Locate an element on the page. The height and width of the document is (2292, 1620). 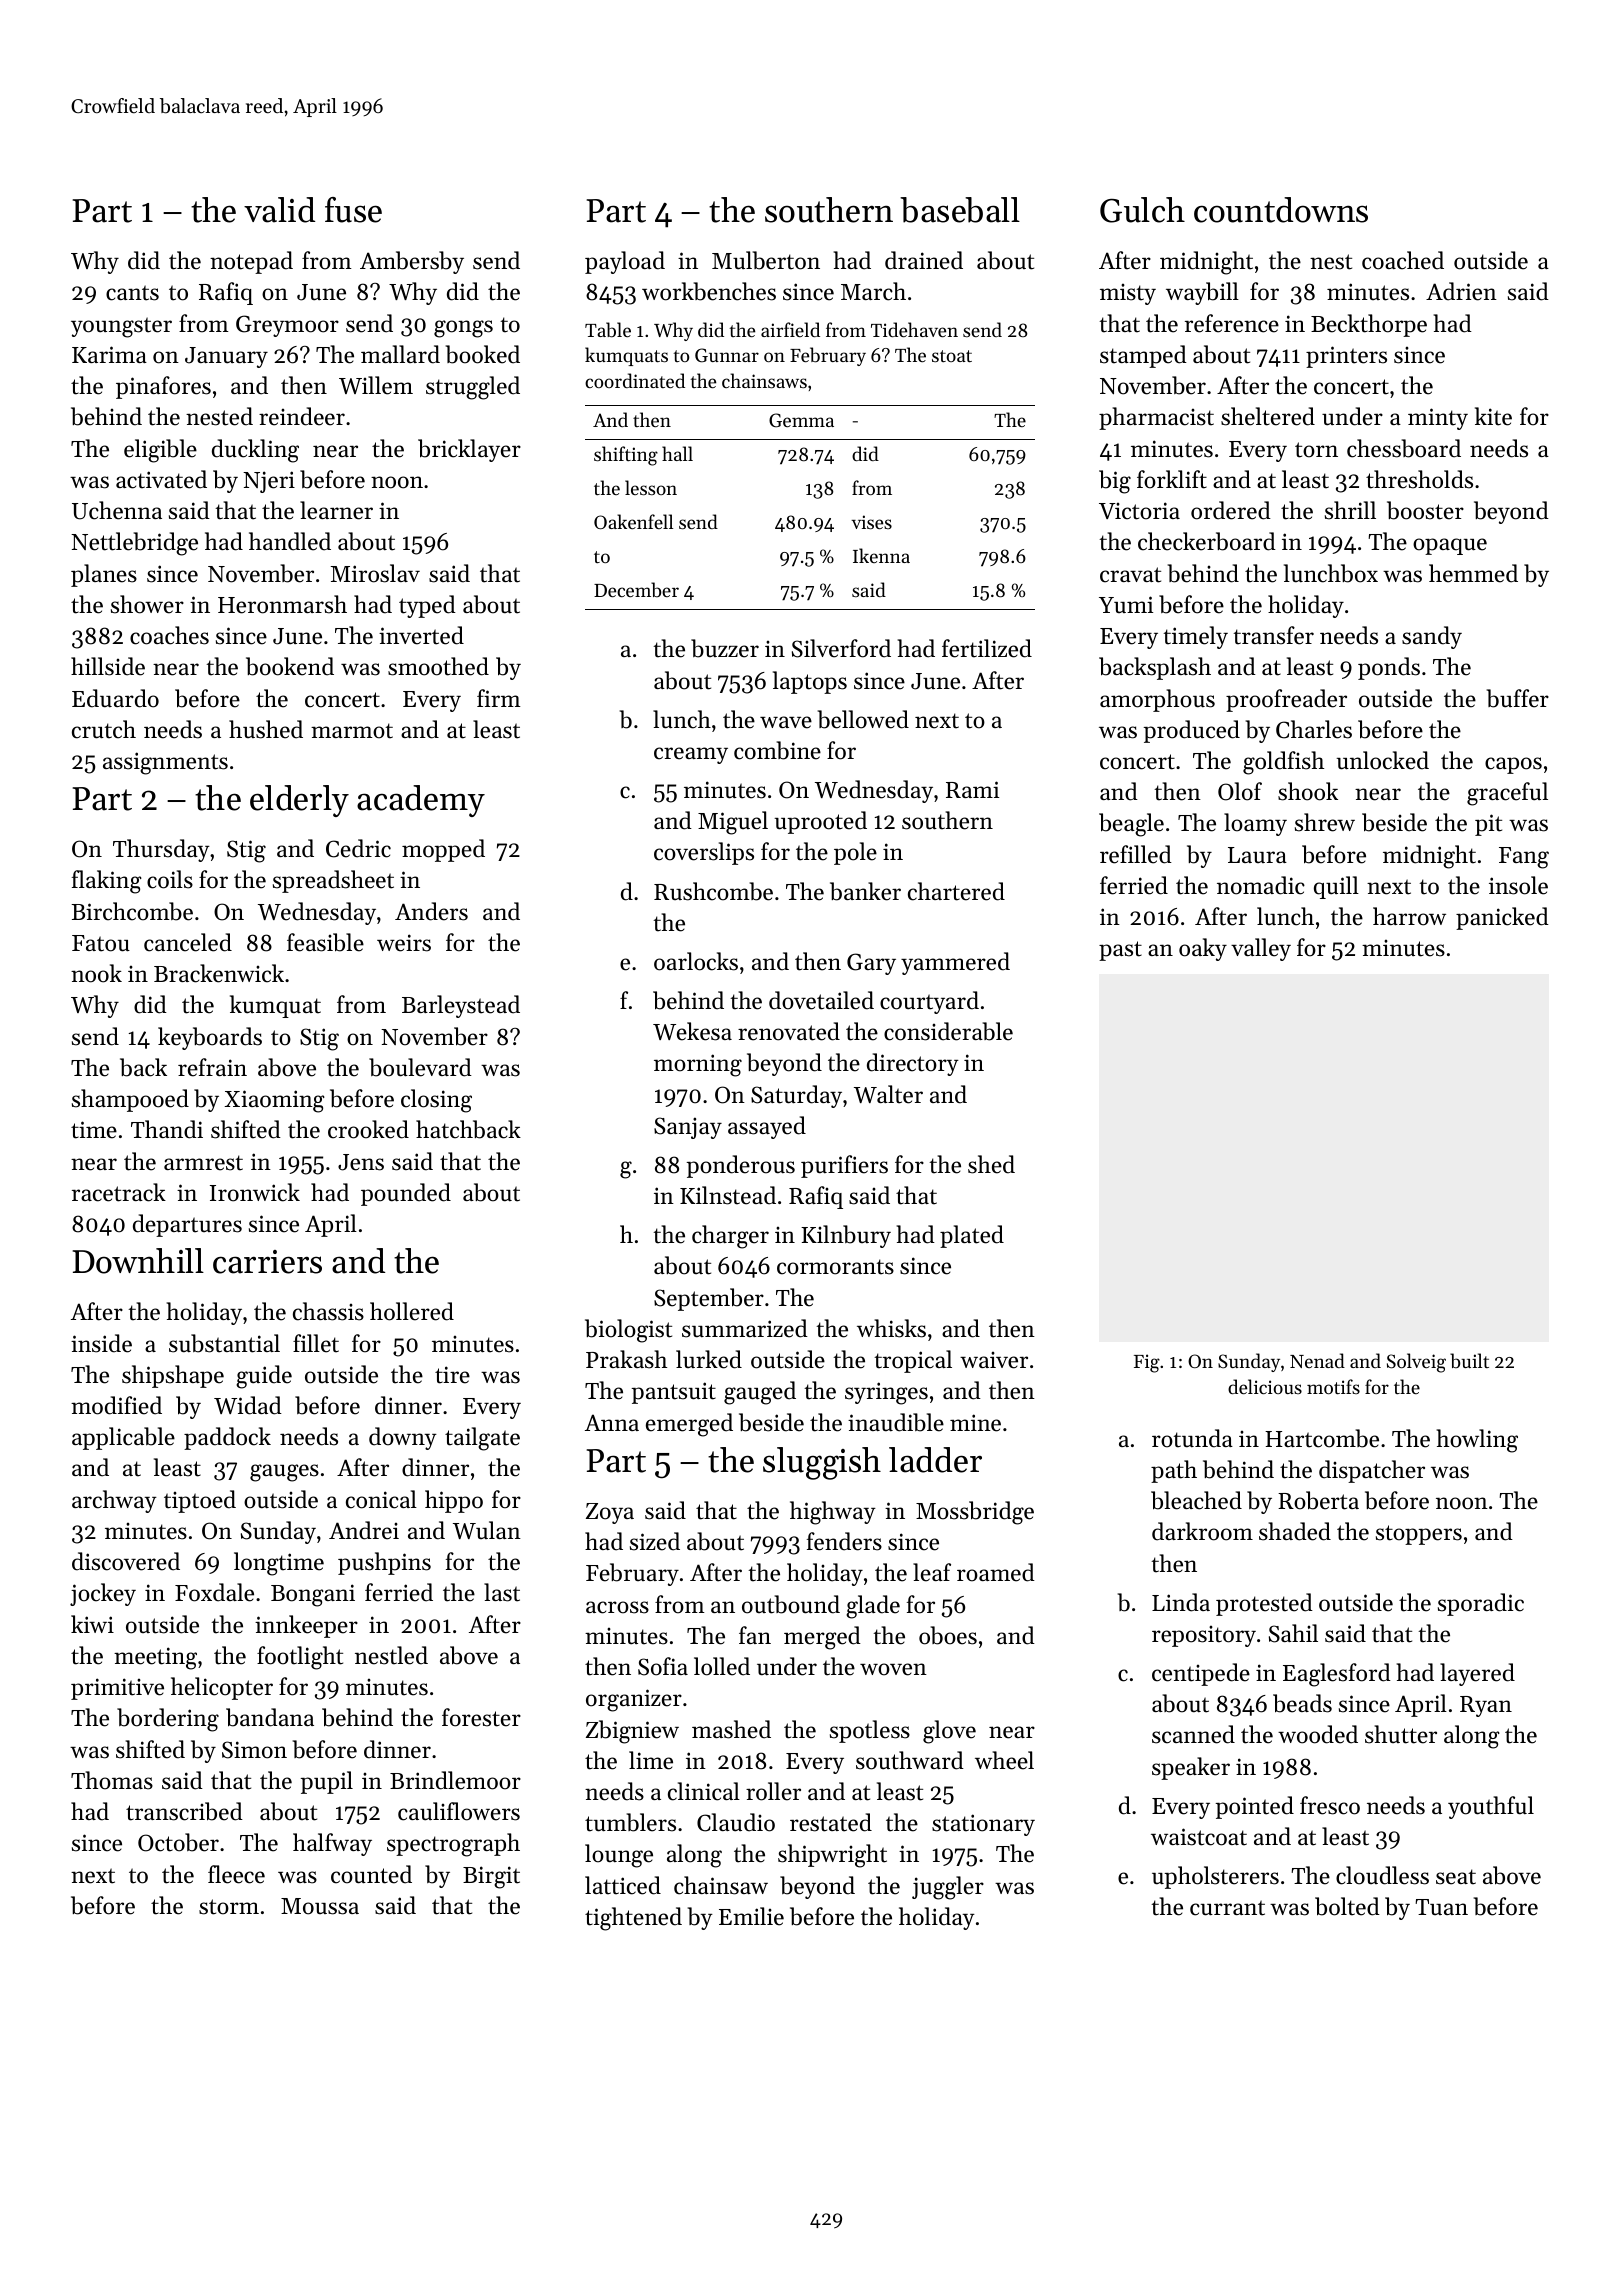
cants is located at coordinates (132, 293).
